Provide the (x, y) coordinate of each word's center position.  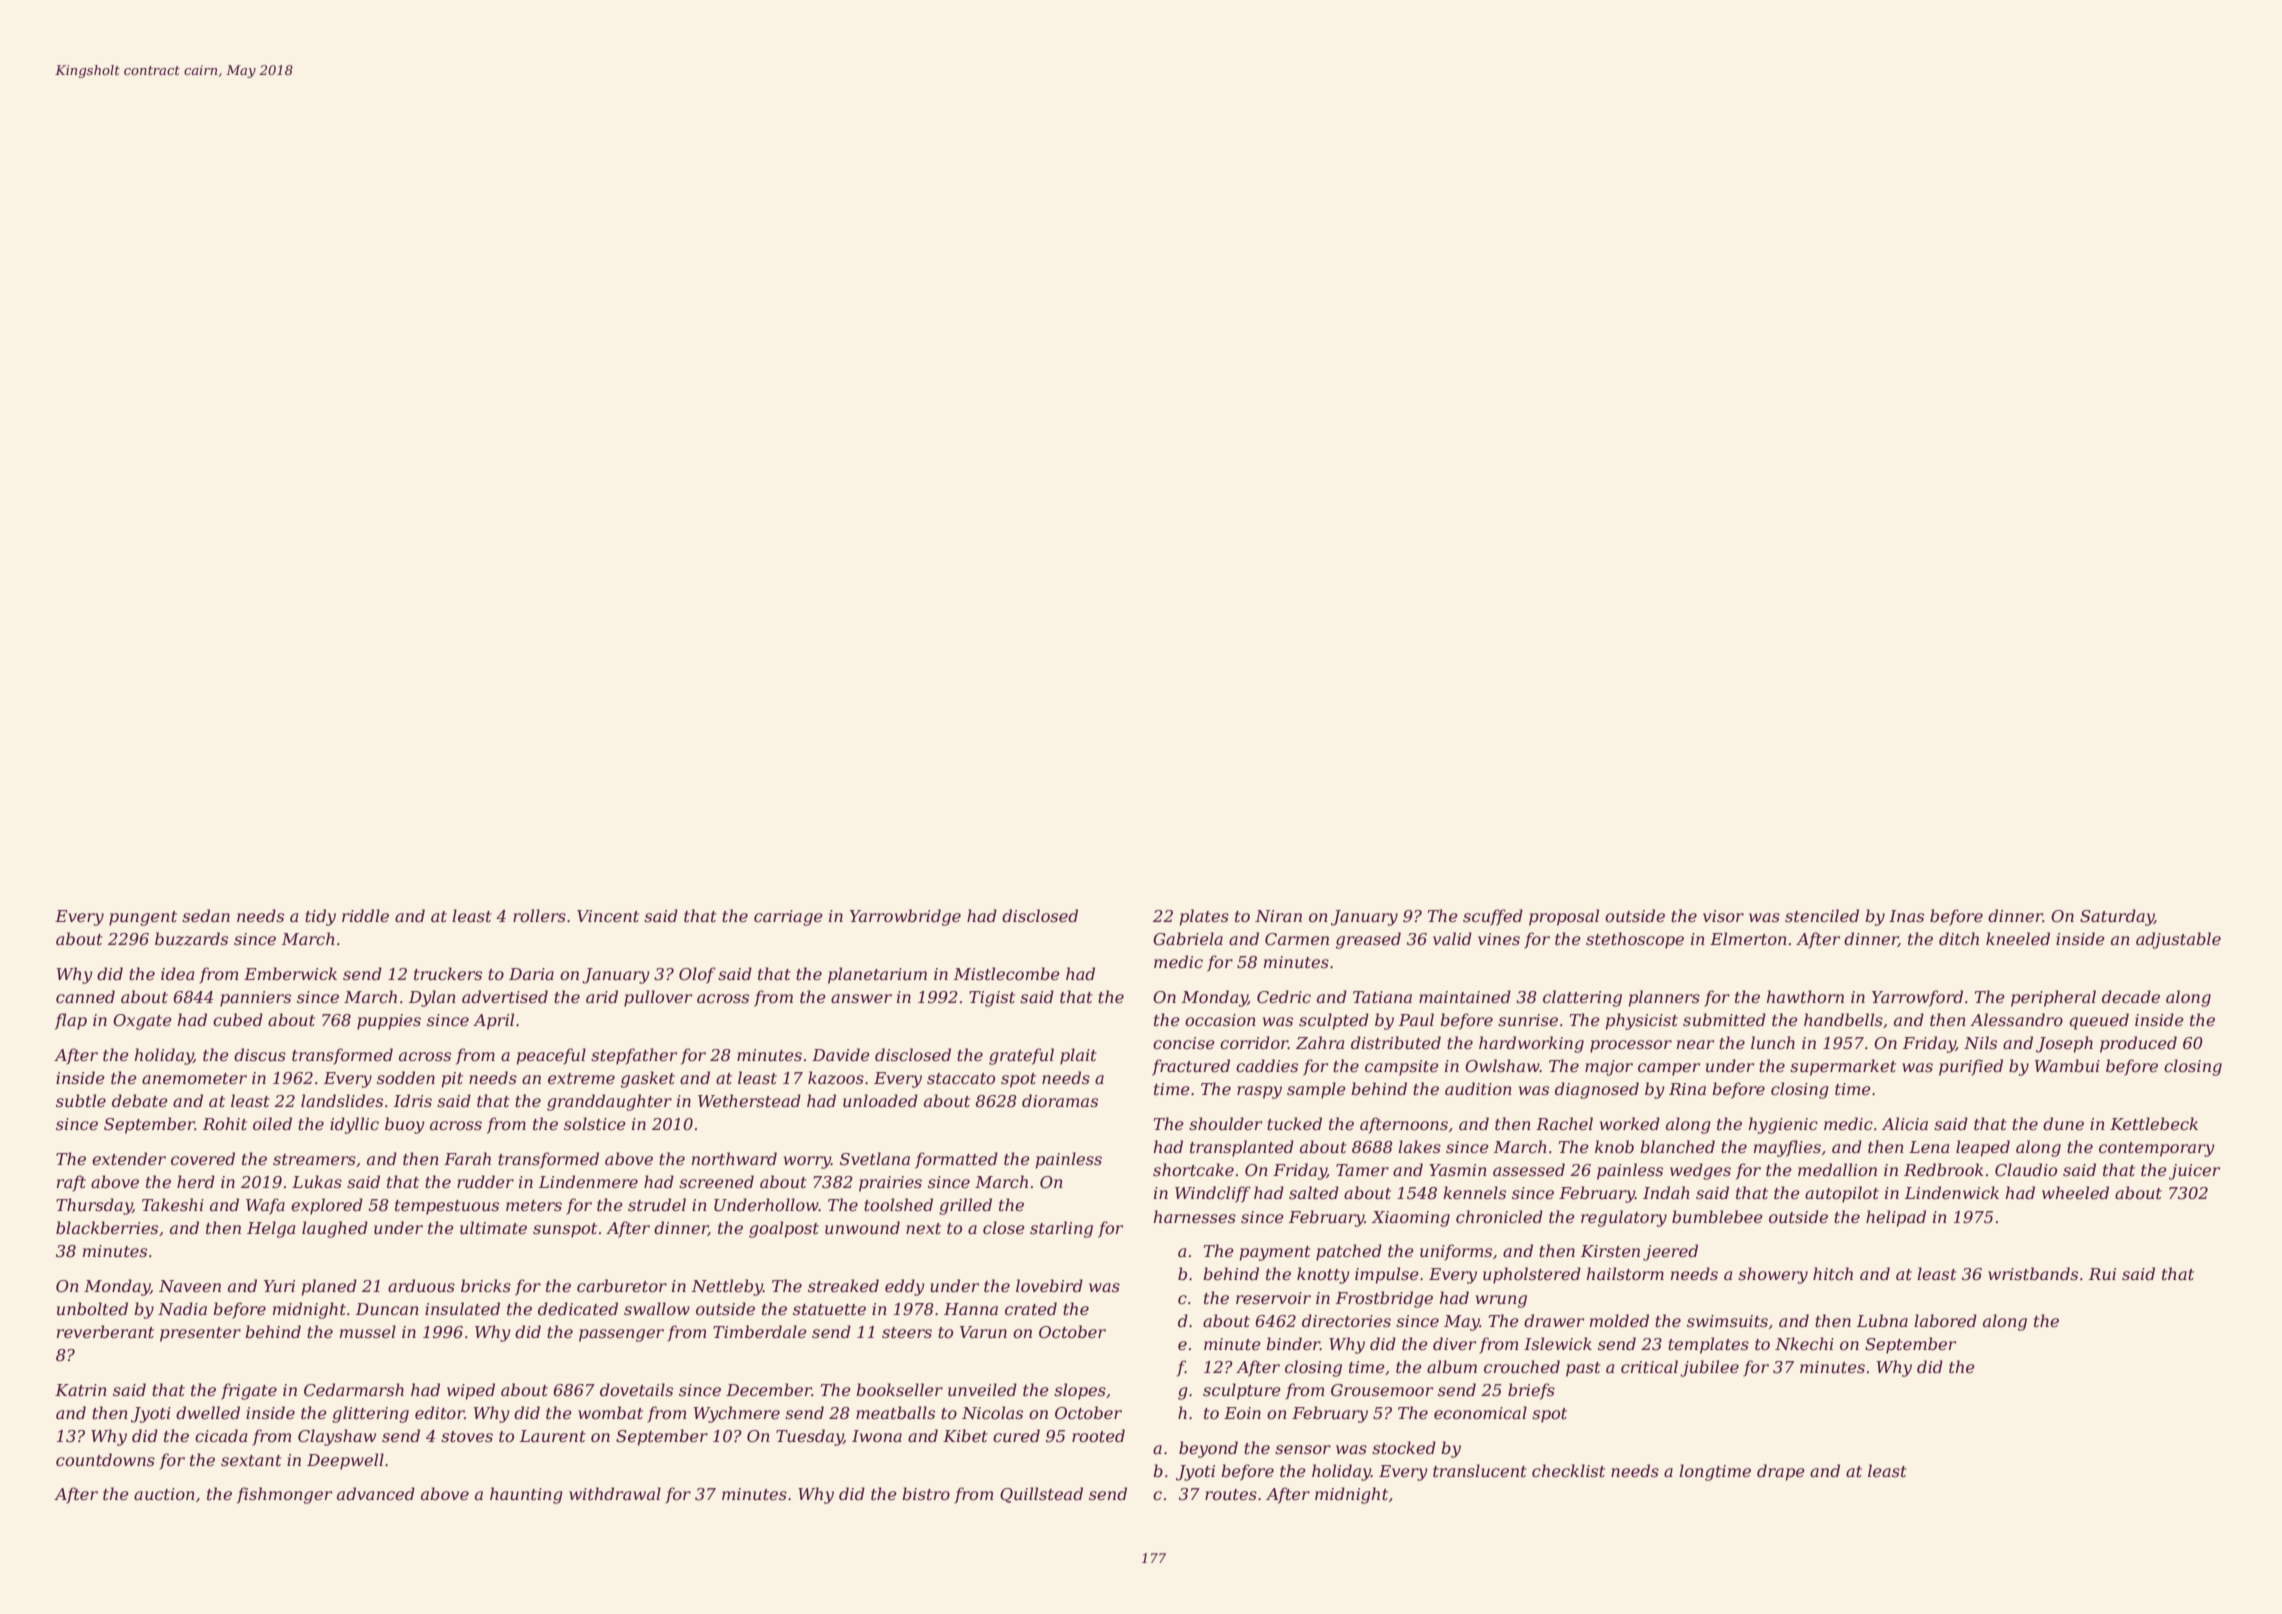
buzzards (191, 939)
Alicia (1905, 1123)
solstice (595, 1123)
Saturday (2117, 917)
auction (164, 1494)
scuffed (1493, 917)
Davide (841, 1054)
